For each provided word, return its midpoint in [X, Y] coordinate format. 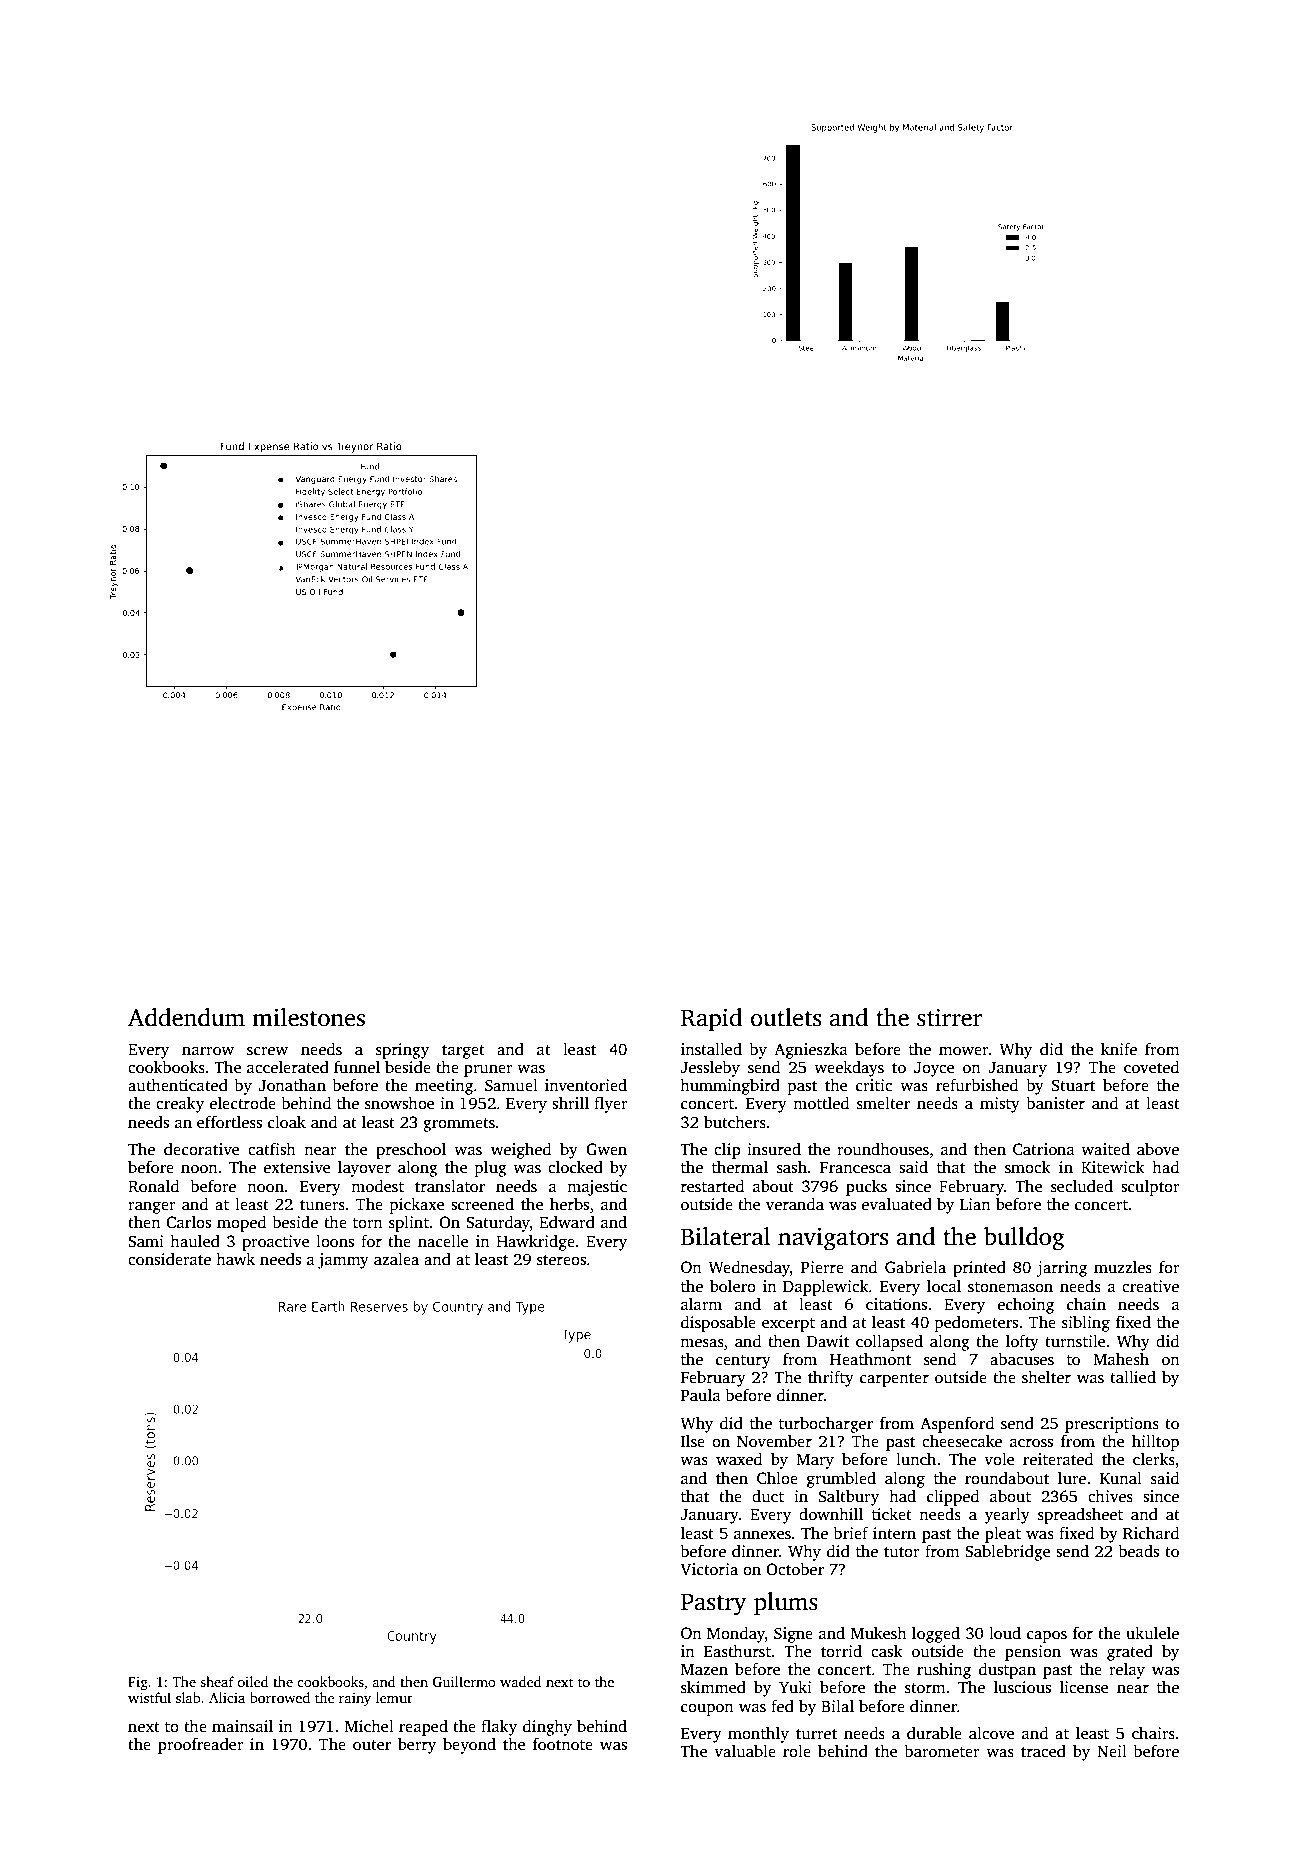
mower [964, 1051]
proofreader [201, 1746]
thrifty [831, 1379]
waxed [739, 1459]
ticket [892, 1514]
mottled [821, 1103]
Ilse [693, 1441]
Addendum [186, 1017]
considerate [169, 1259]
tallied [1133, 1377]
